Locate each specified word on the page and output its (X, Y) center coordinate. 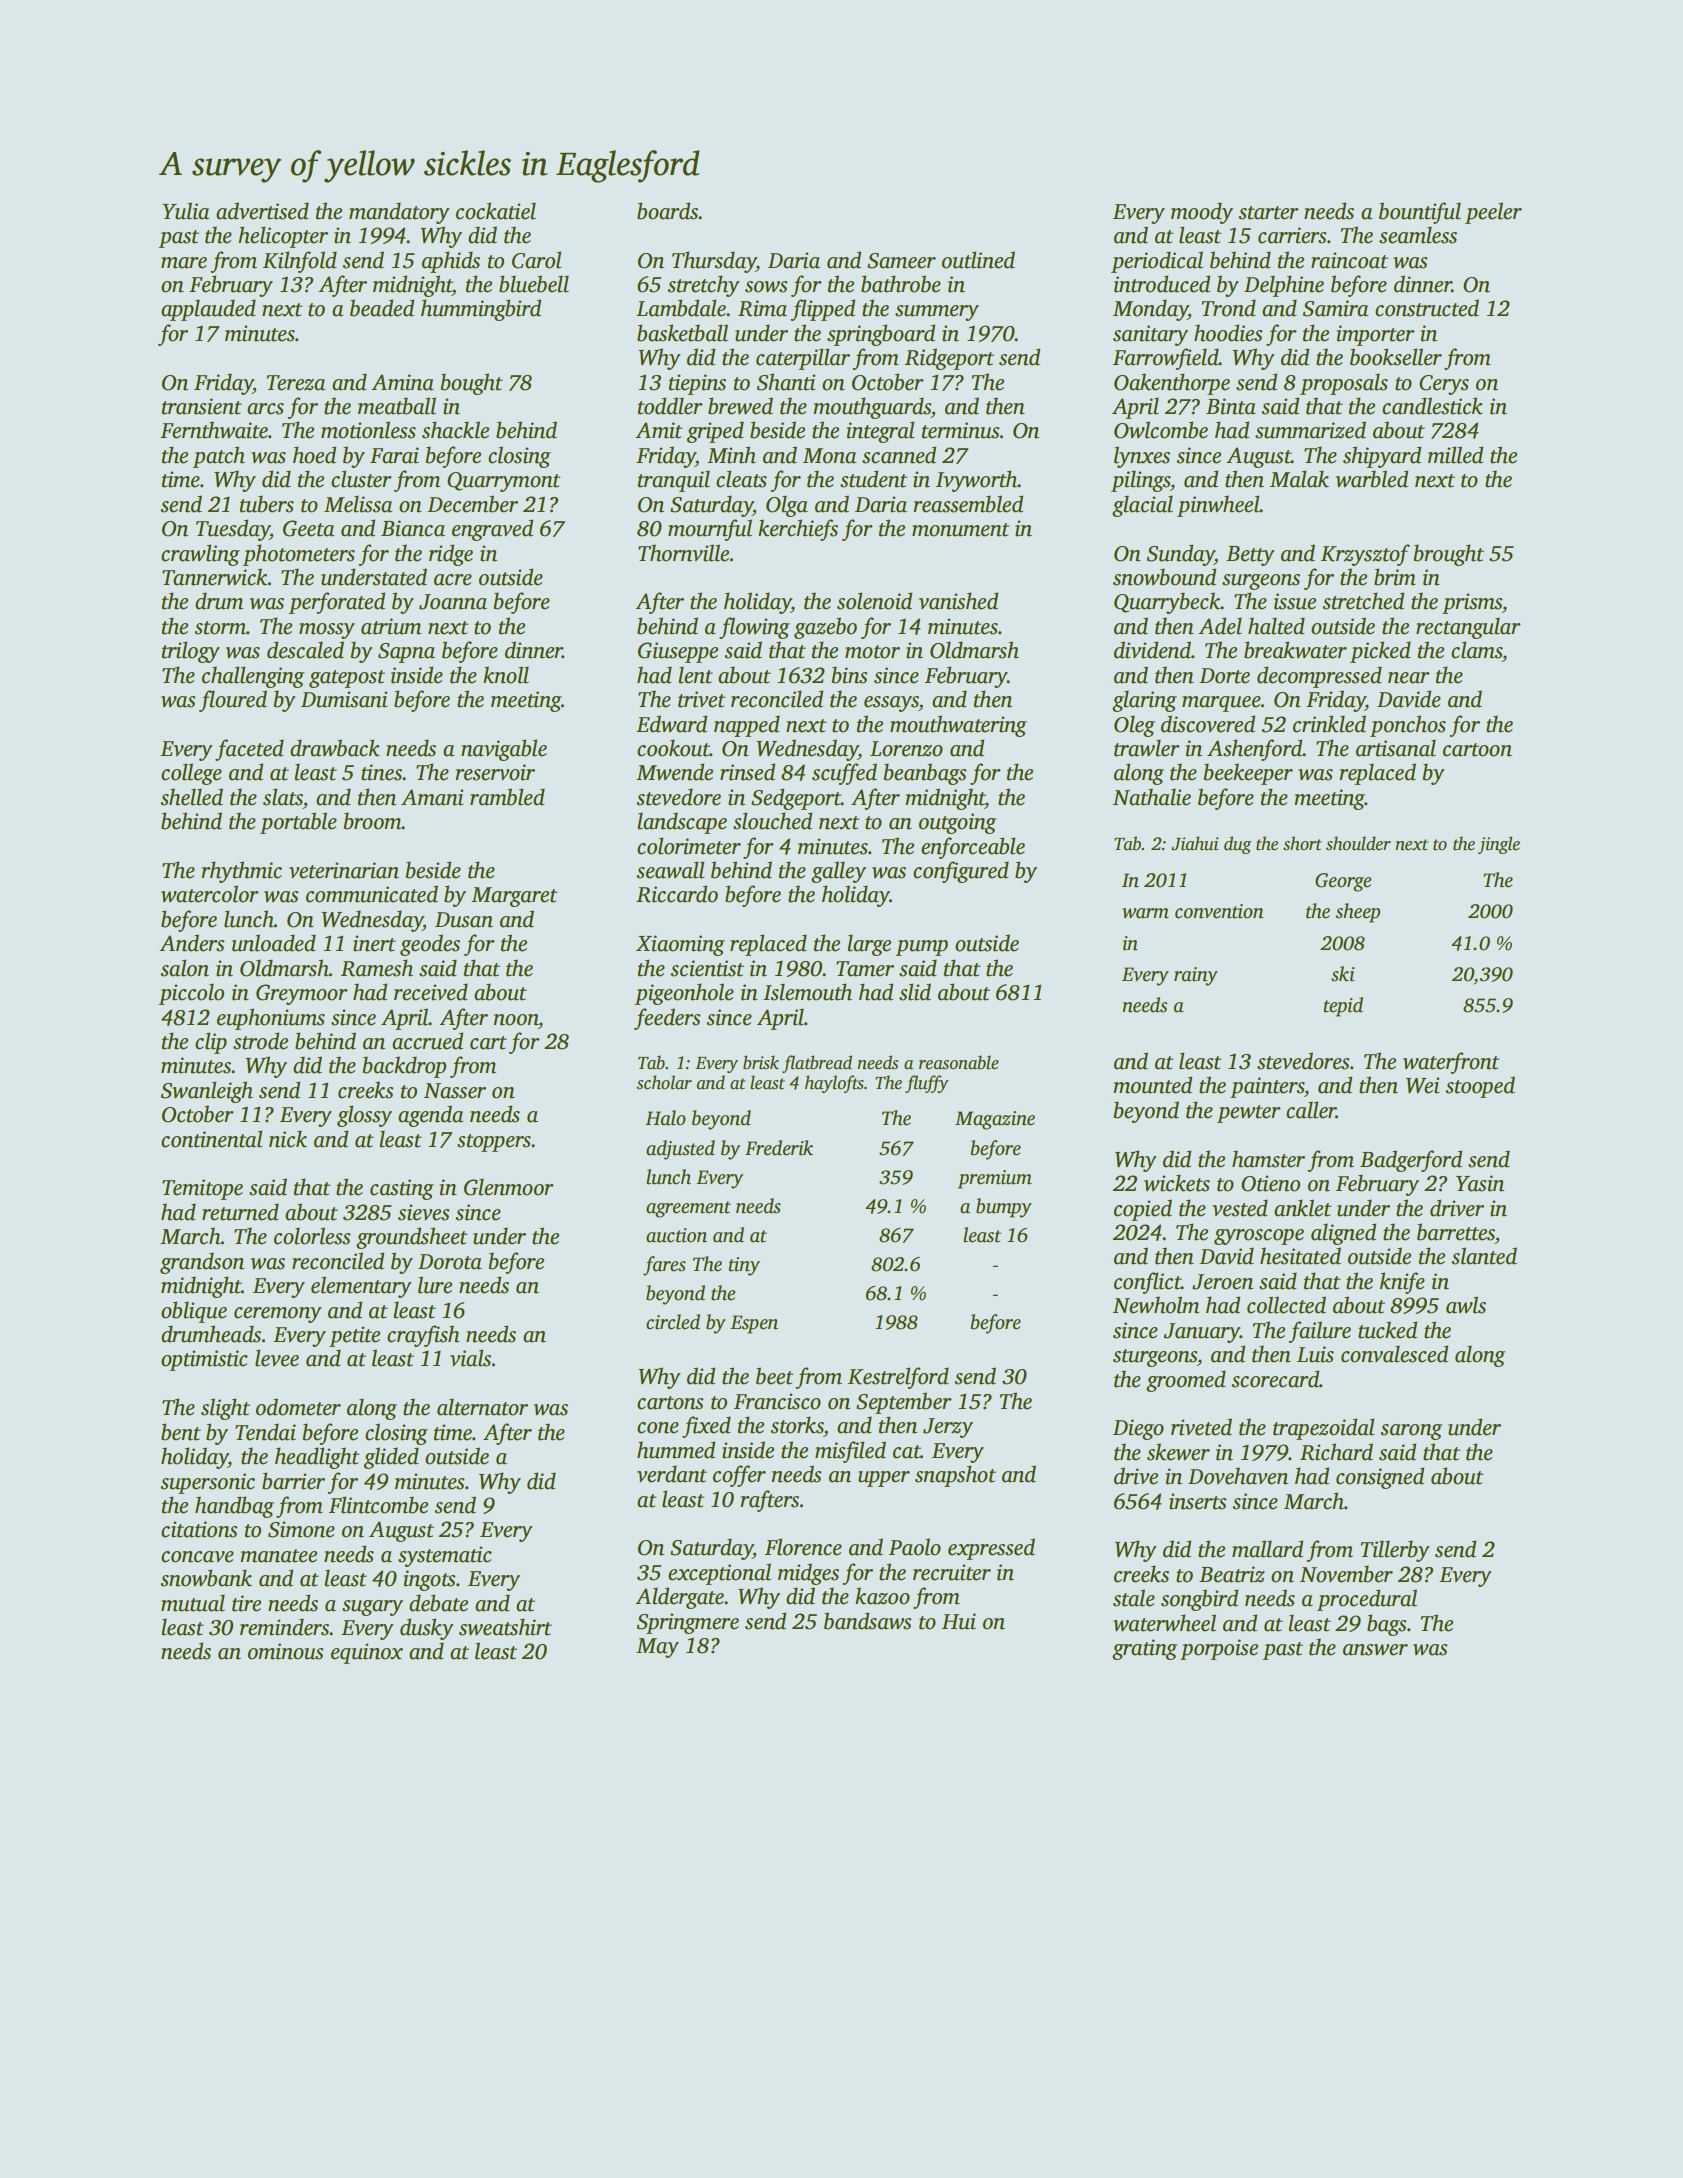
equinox (367, 1653)
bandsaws (868, 1621)
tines (381, 772)
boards (667, 211)
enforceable (973, 848)
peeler (1493, 213)
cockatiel (496, 211)
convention (1219, 911)
